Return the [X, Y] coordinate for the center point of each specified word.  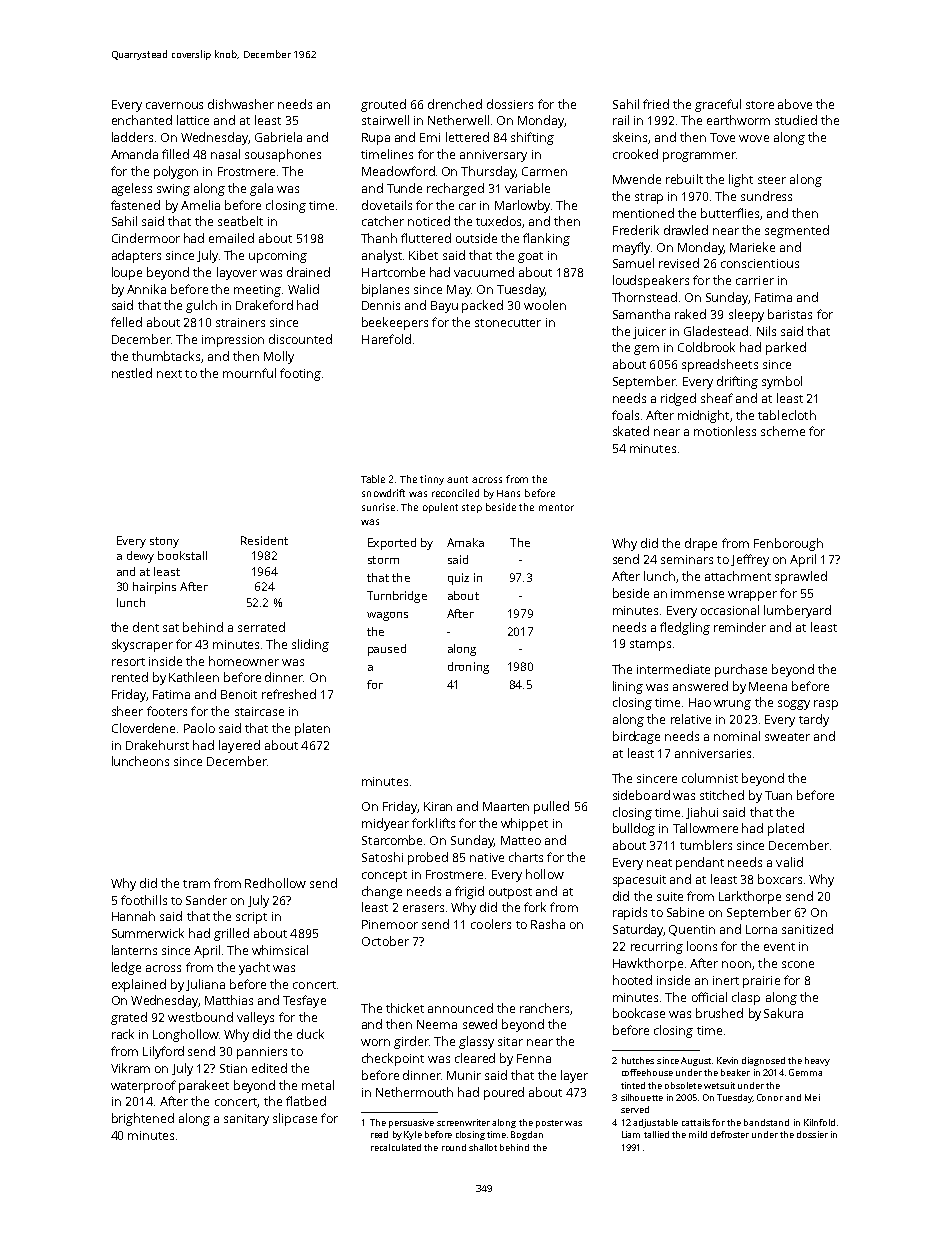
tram [196, 884]
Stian [233, 1068]
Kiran [438, 806]
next [169, 374]
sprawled [801, 577]
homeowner [244, 661]
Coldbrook [706, 347]
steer [772, 180]
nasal [225, 154]
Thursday [488, 172]
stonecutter [508, 323]
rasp [826, 705]
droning [468, 668]
